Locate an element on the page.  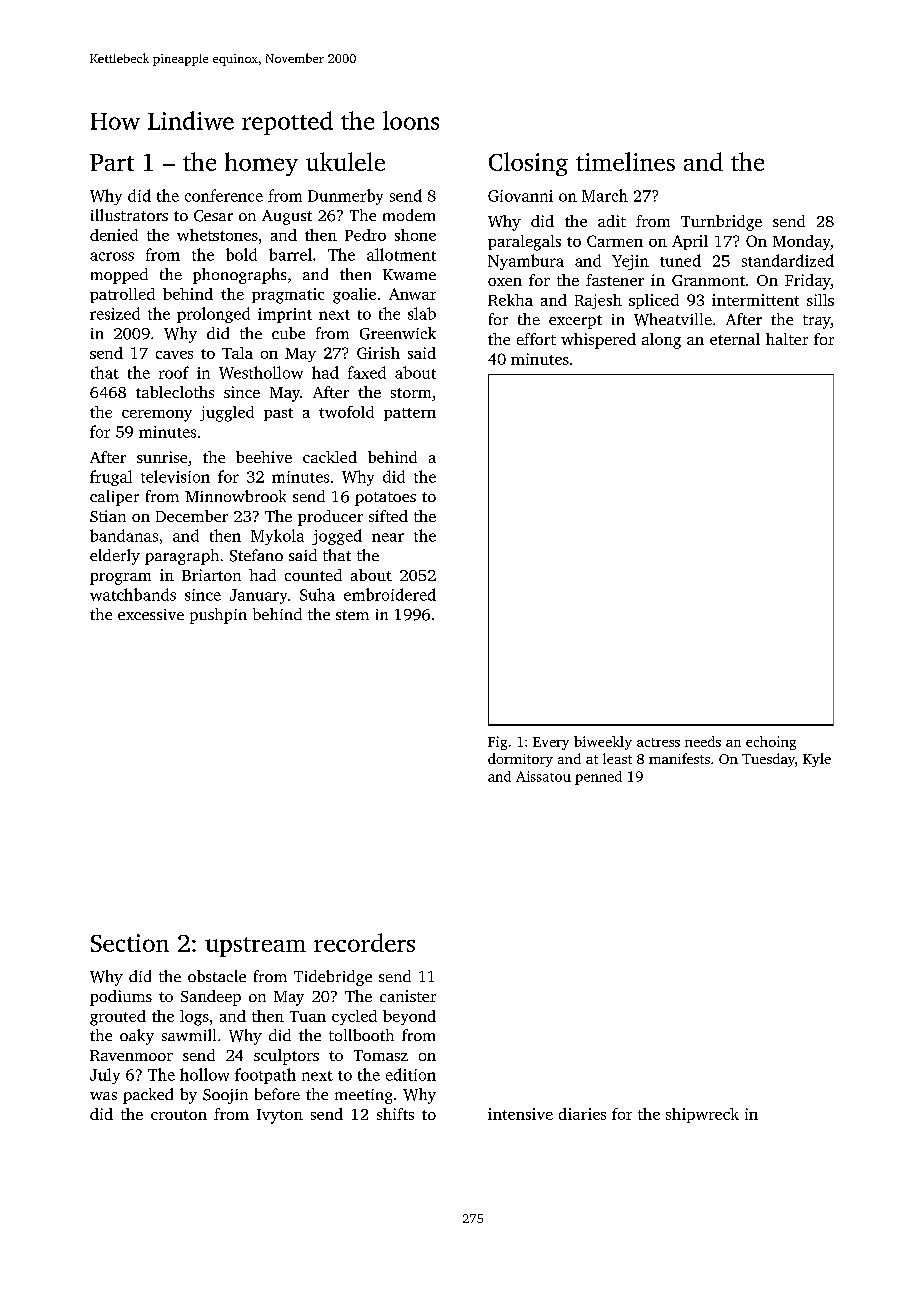
Monday is located at coordinates (802, 242).
